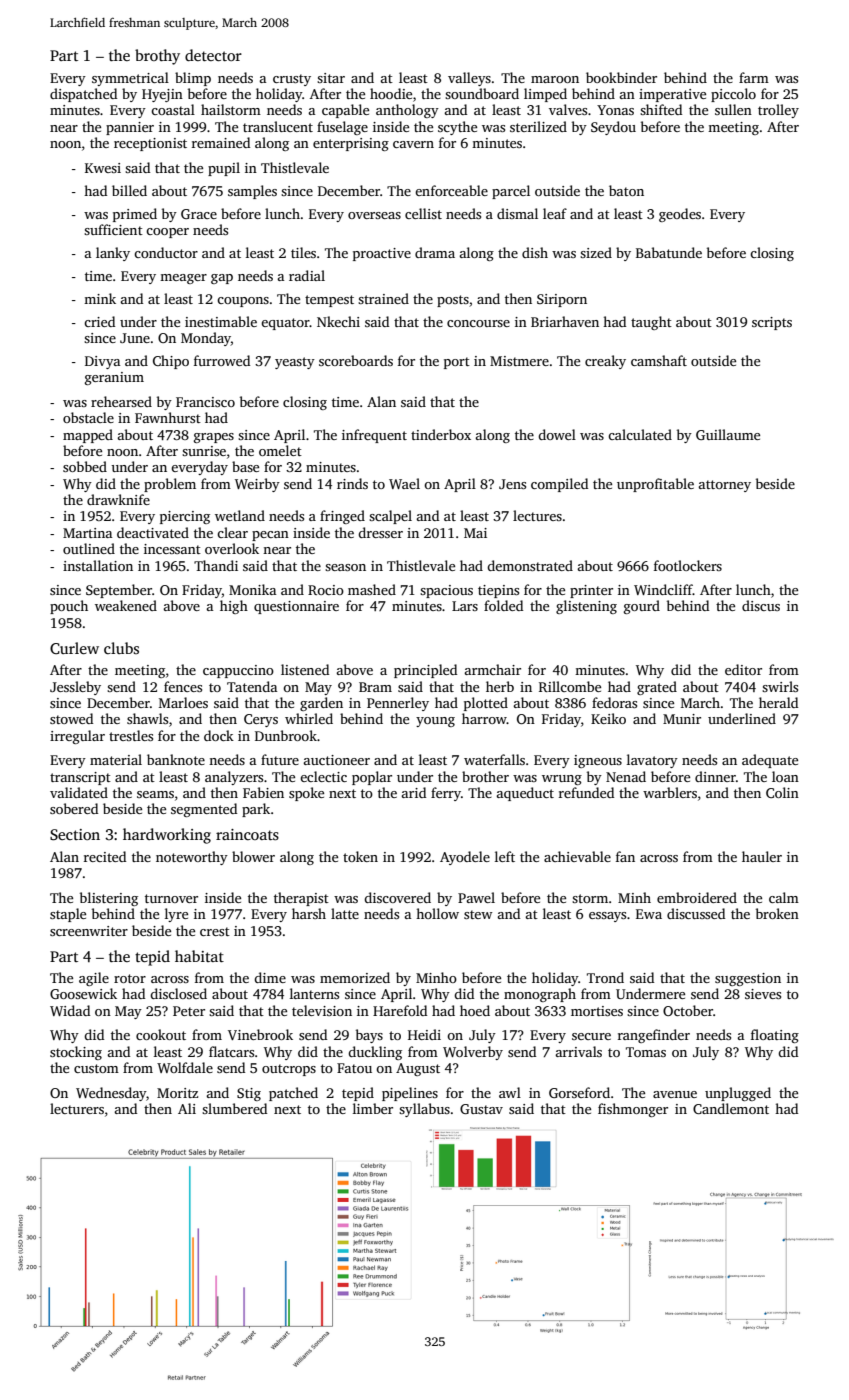  I want to click on Jens, so click(512, 484).
